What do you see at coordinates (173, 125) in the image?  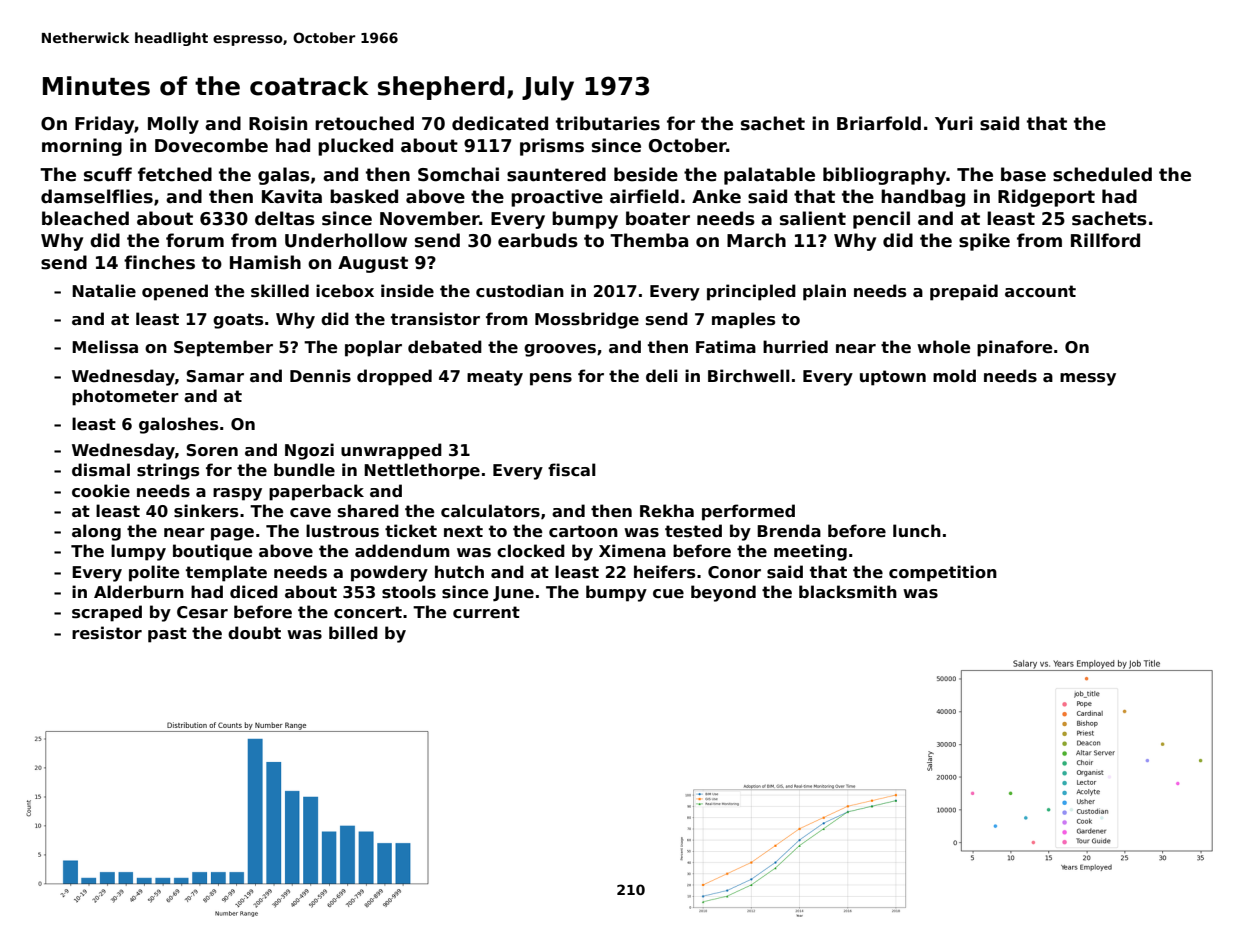 I see `Molly` at bounding box center [173, 125].
